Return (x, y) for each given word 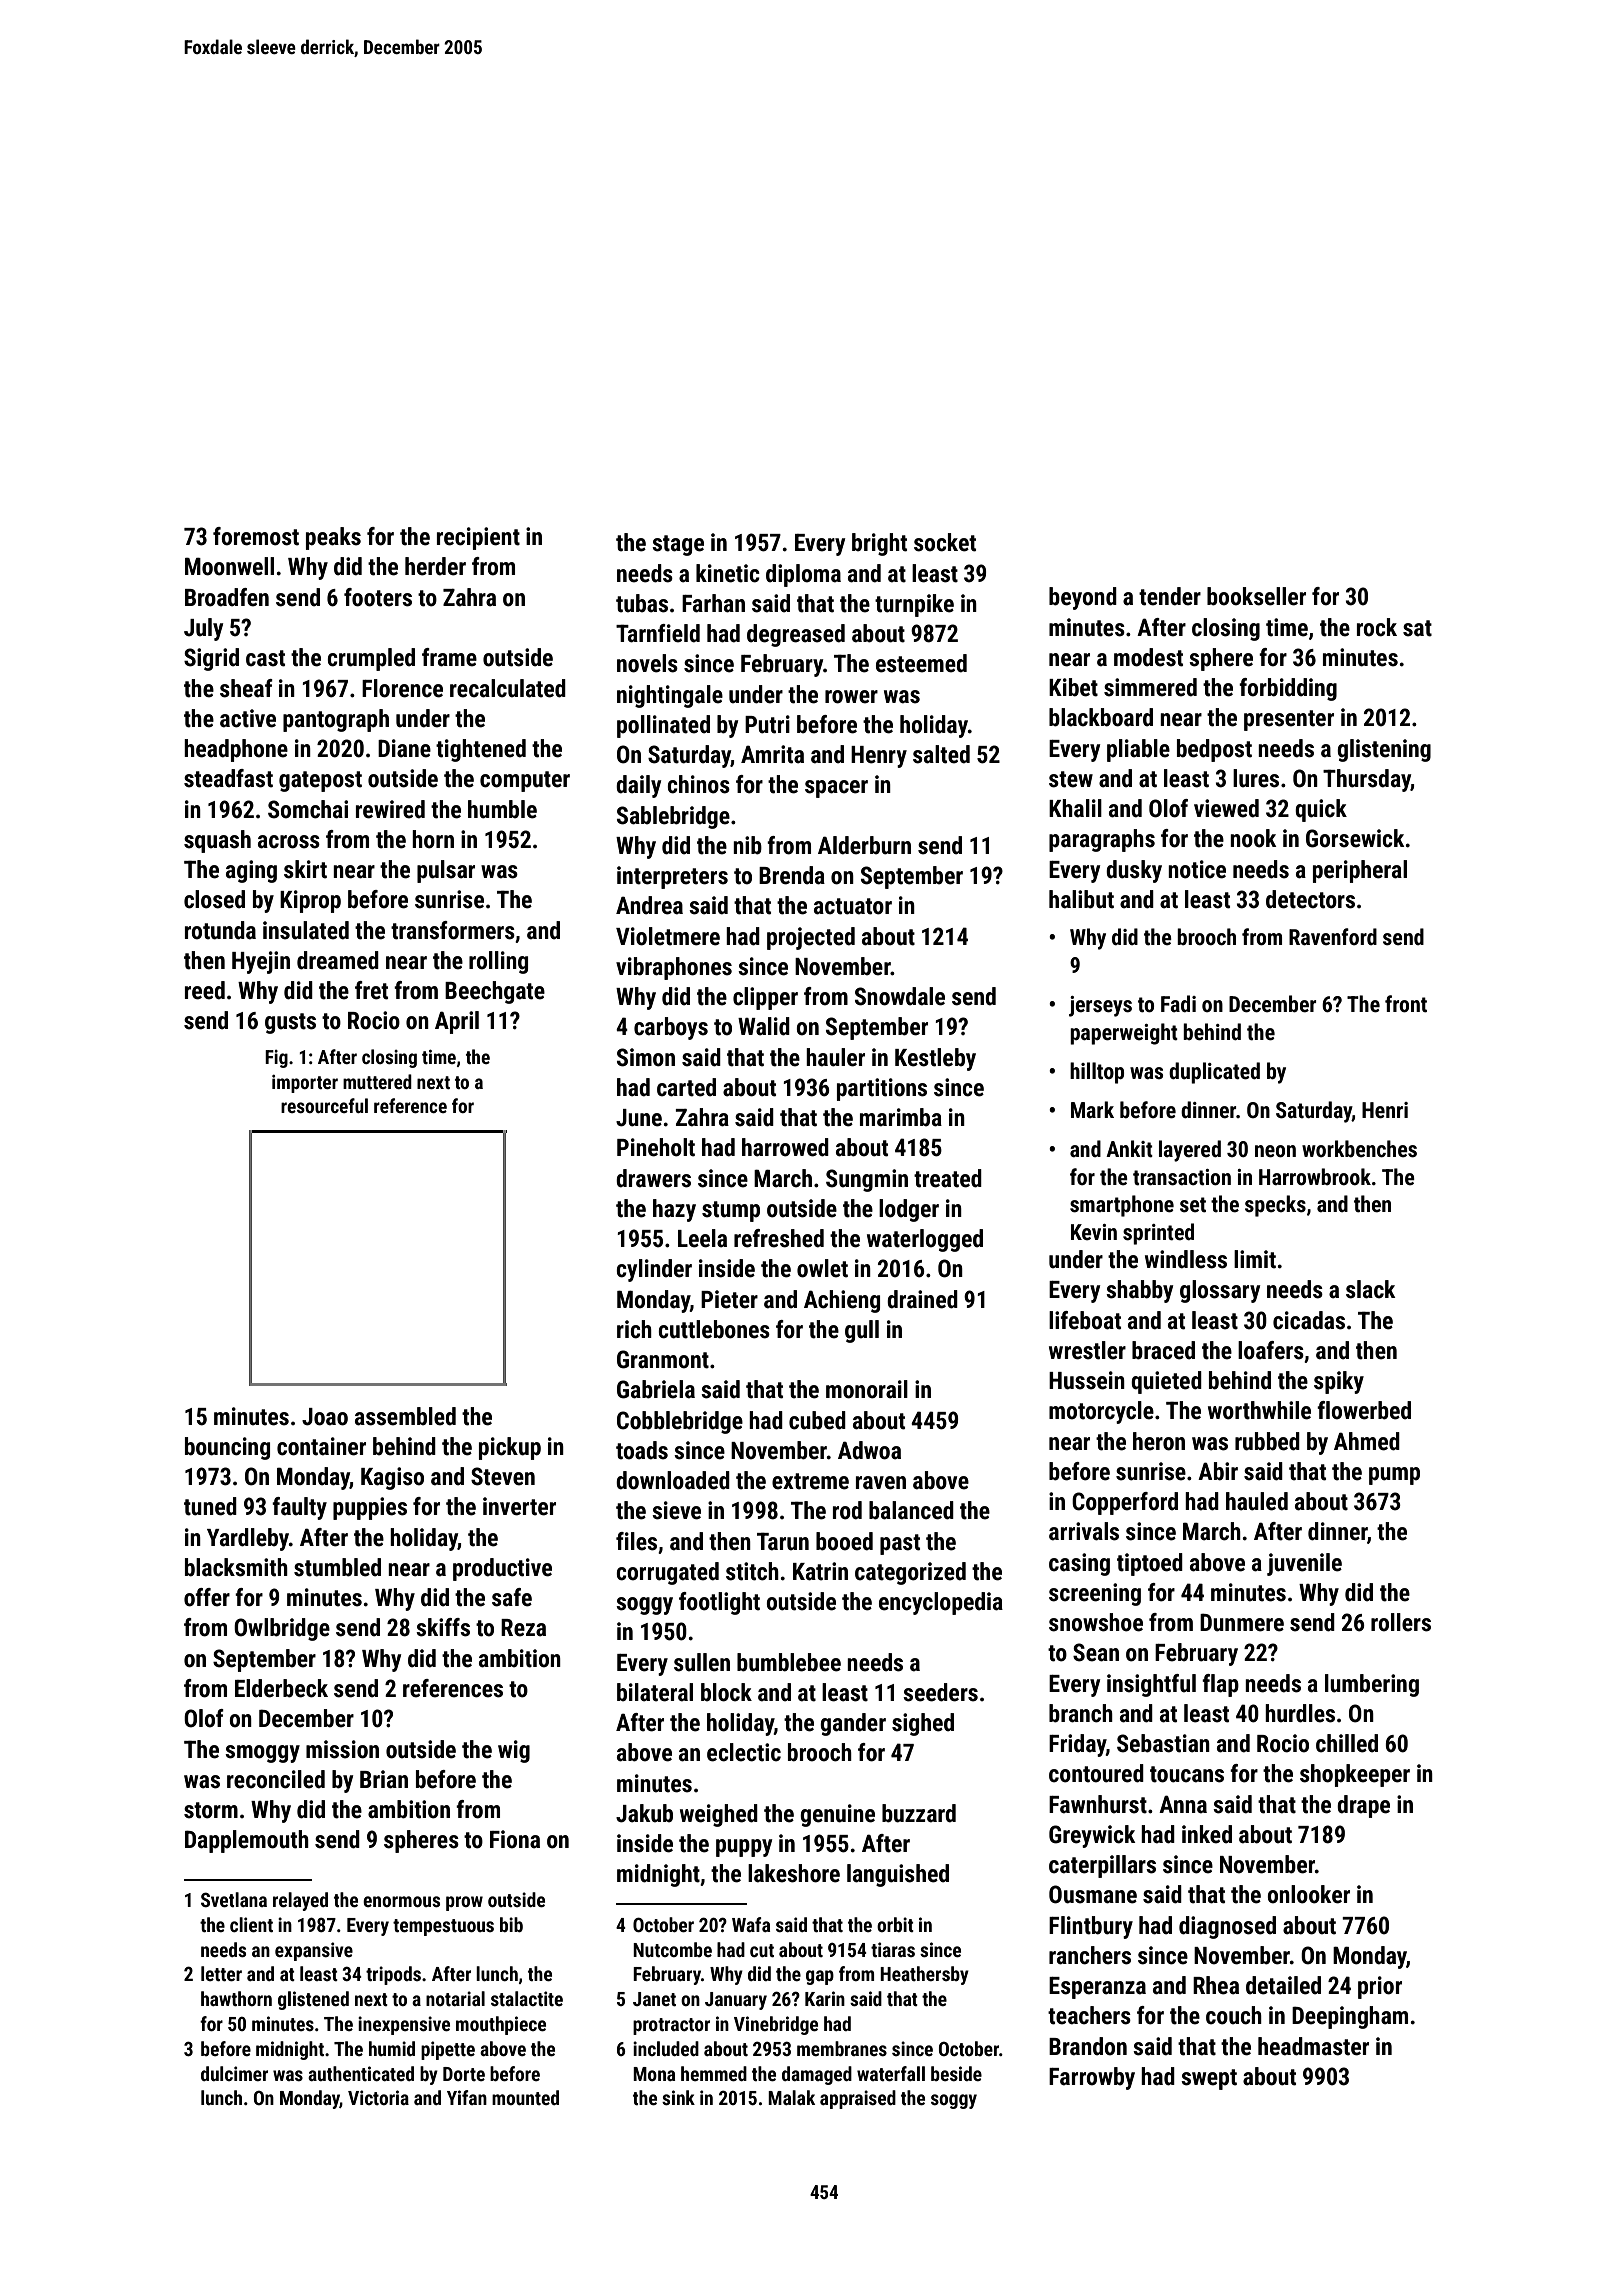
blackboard (1101, 717)
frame (449, 657)
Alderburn (864, 845)
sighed (923, 1724)
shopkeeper (1355, 1775)
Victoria (378, 2097)
